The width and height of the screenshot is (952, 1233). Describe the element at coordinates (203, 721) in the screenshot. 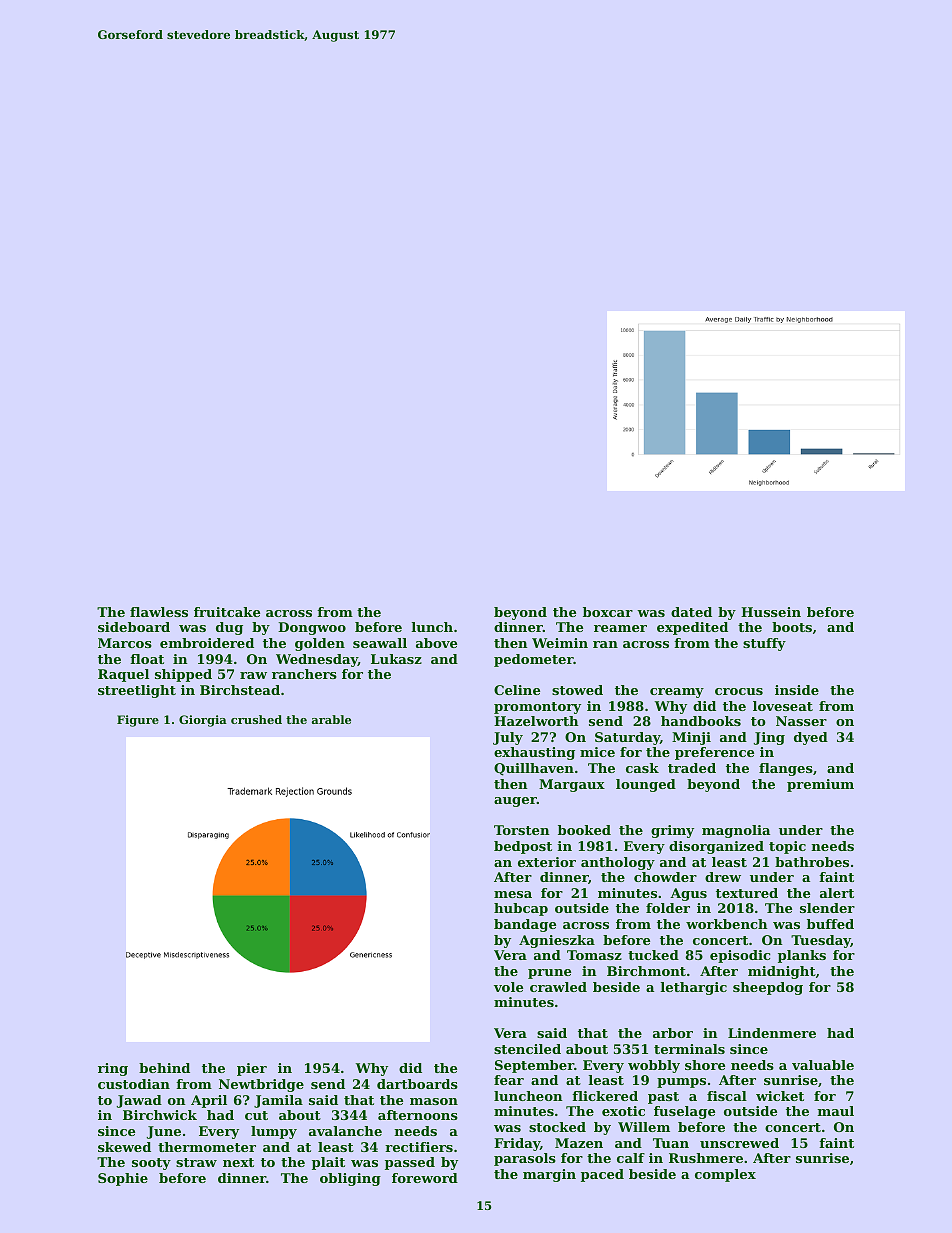

I see `Giorgia` at that location.
